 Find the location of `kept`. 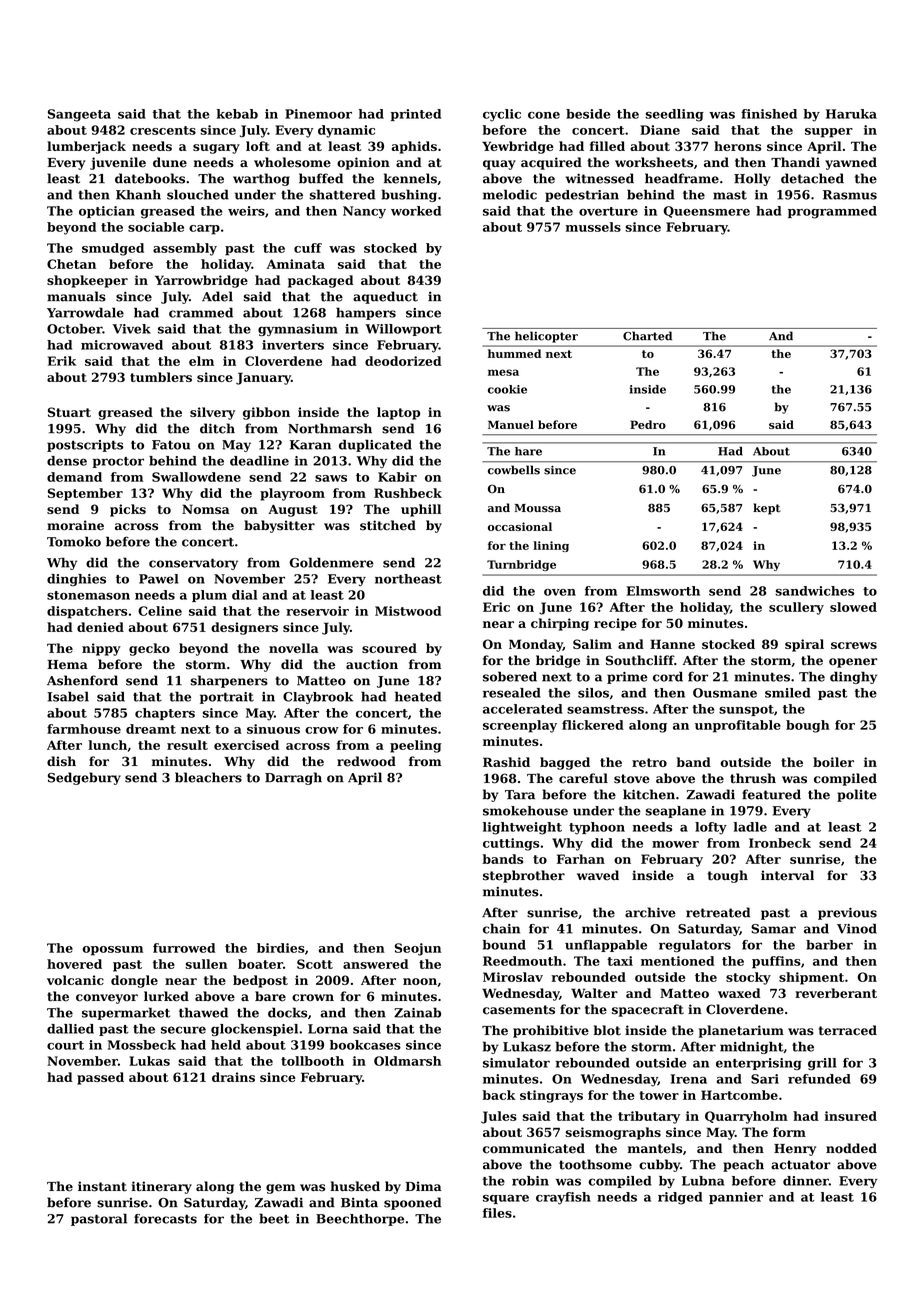

kept is located at coordinates (767, 509).
